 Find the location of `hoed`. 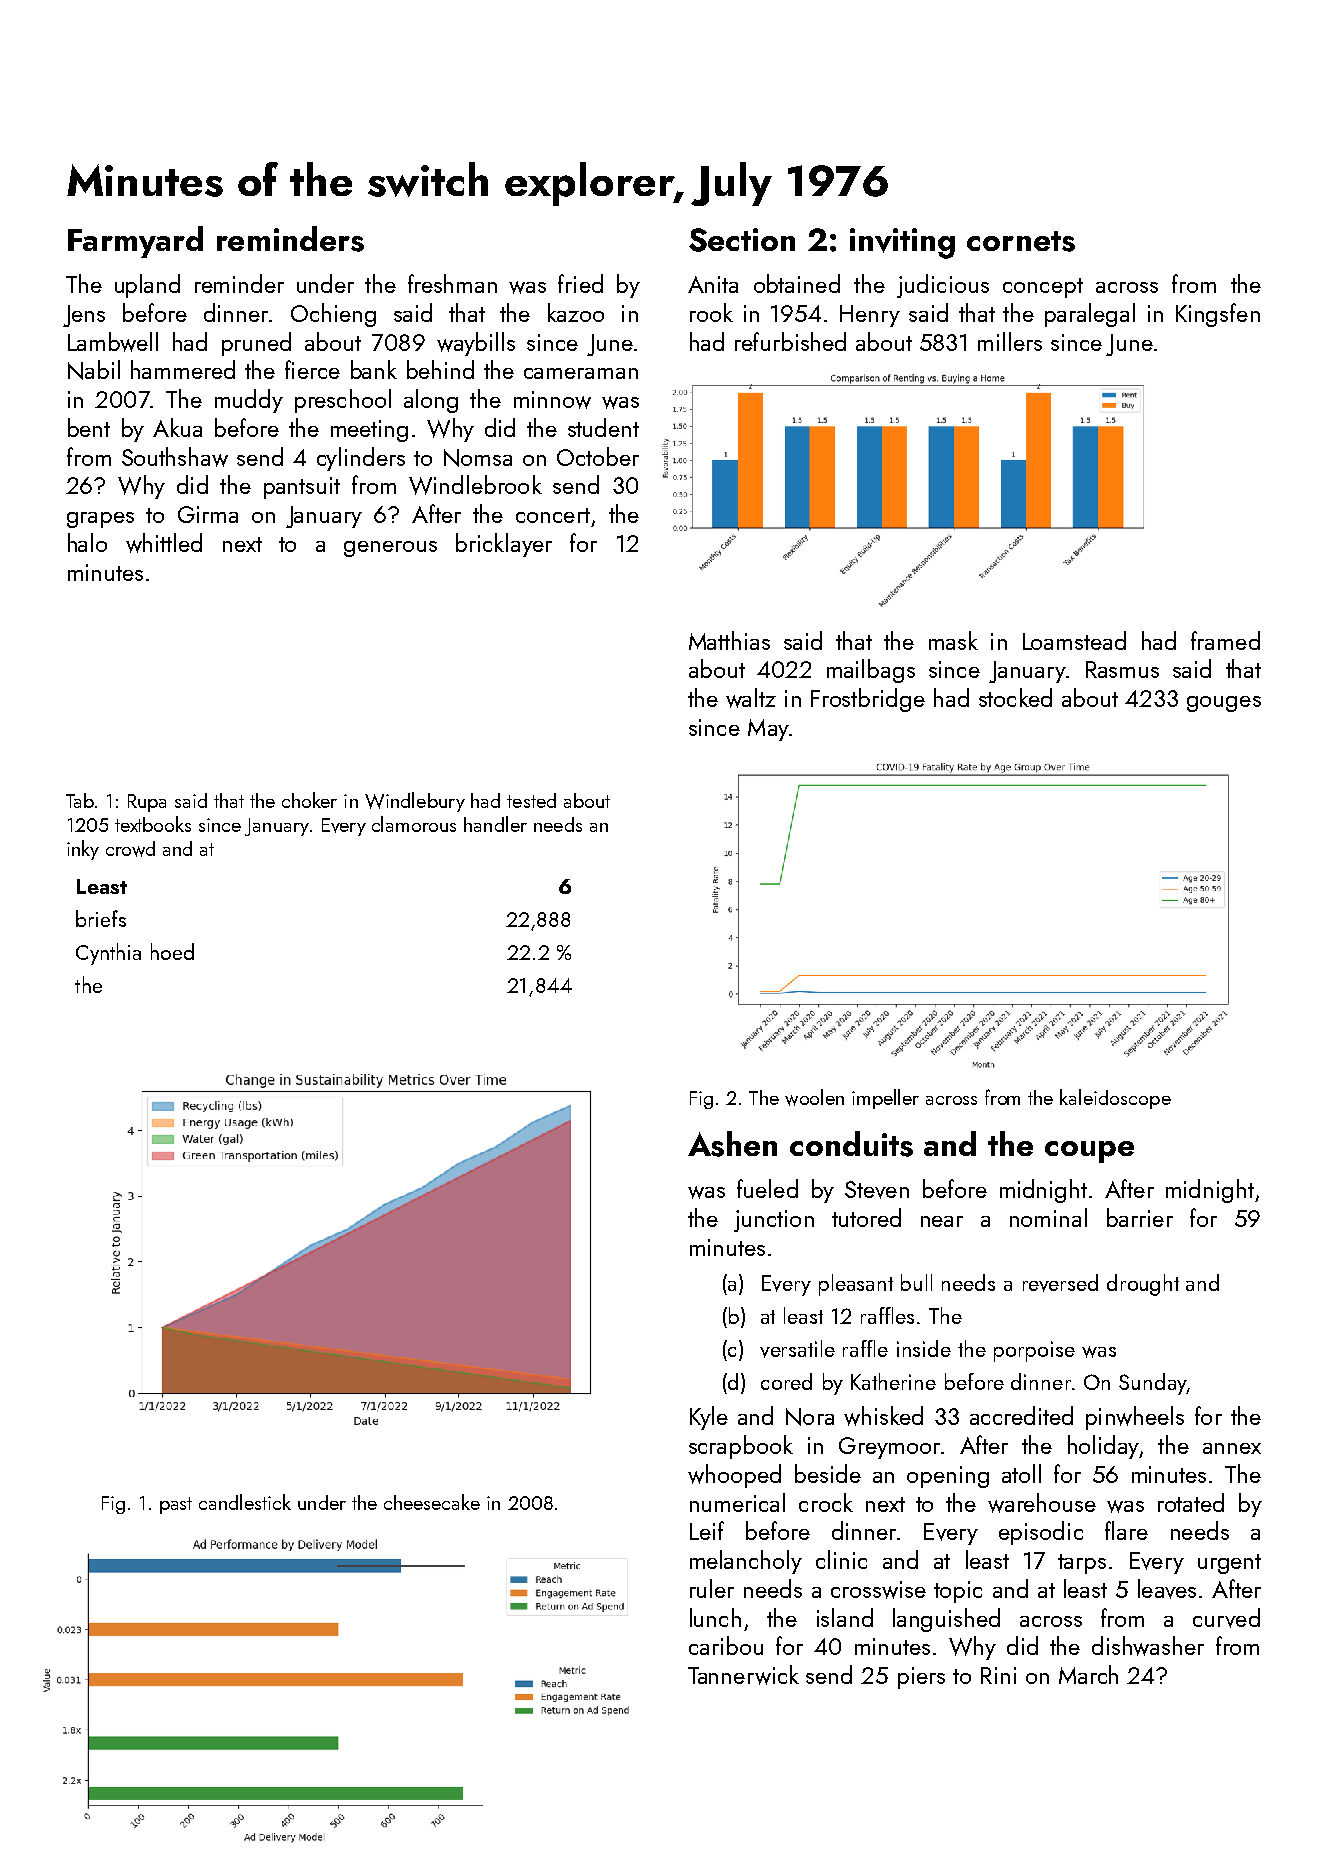

hoed is located at coordinates (172, 951).
